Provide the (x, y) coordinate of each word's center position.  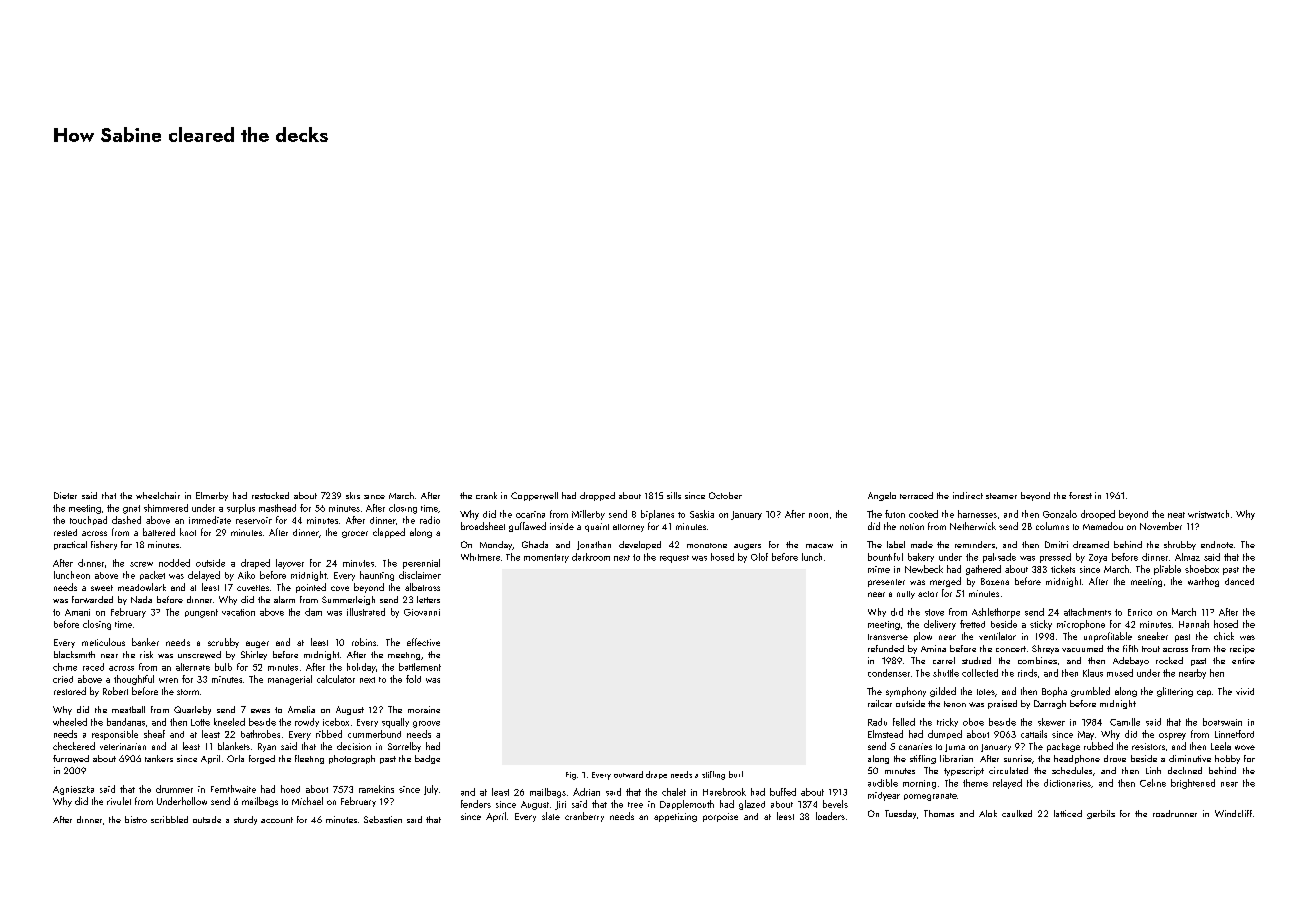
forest (1080, 495)
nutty (906, 595)
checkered (74, 746)
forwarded (92, 599)
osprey (1172, 736)
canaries (915, 746)
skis (353, 495)
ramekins (376, 789)
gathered (983, 570)
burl (736, 774)
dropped (597, 496)
